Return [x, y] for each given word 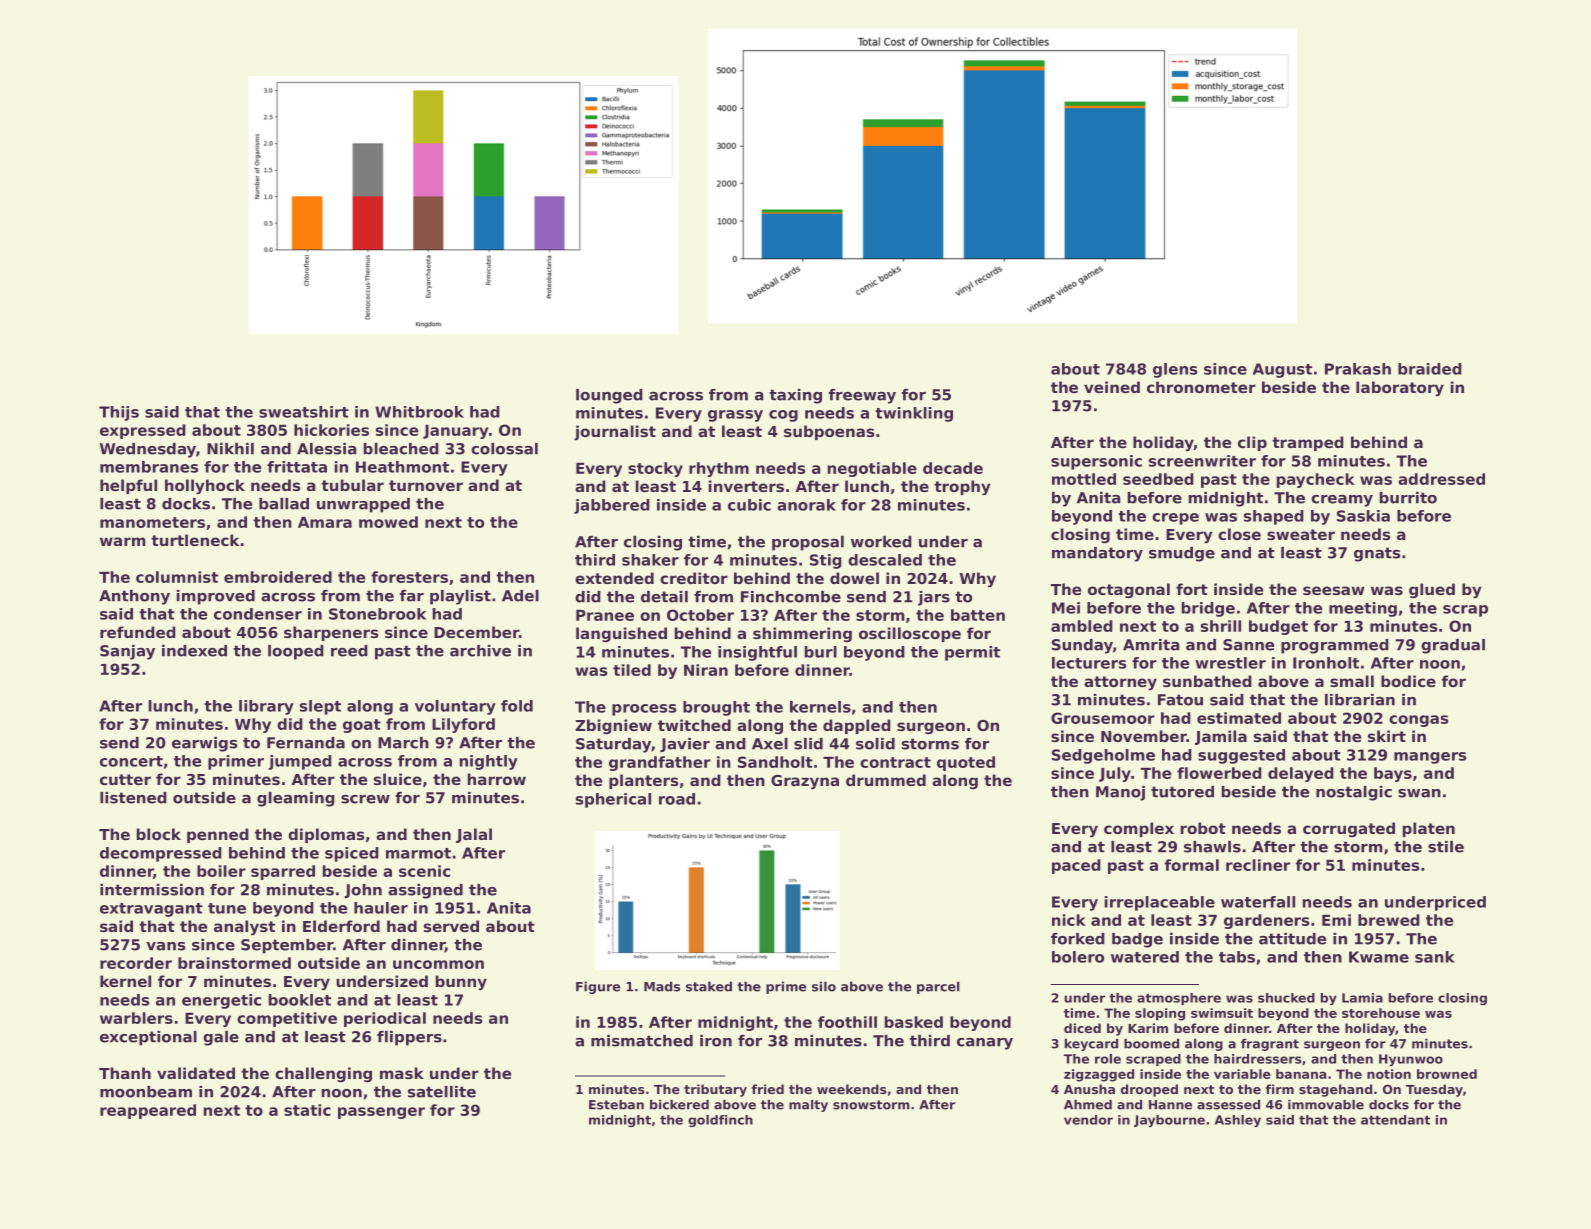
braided [1430, 369]
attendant [1395, 1120]
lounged [609, 396]
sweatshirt [304, 412]
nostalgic [1354, 793]
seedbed [1158, 479]
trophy [962, 488]
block [159, 834]
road [677, 799]
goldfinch [720, 1121]
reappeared [148, 1111]
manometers [152, 522]
